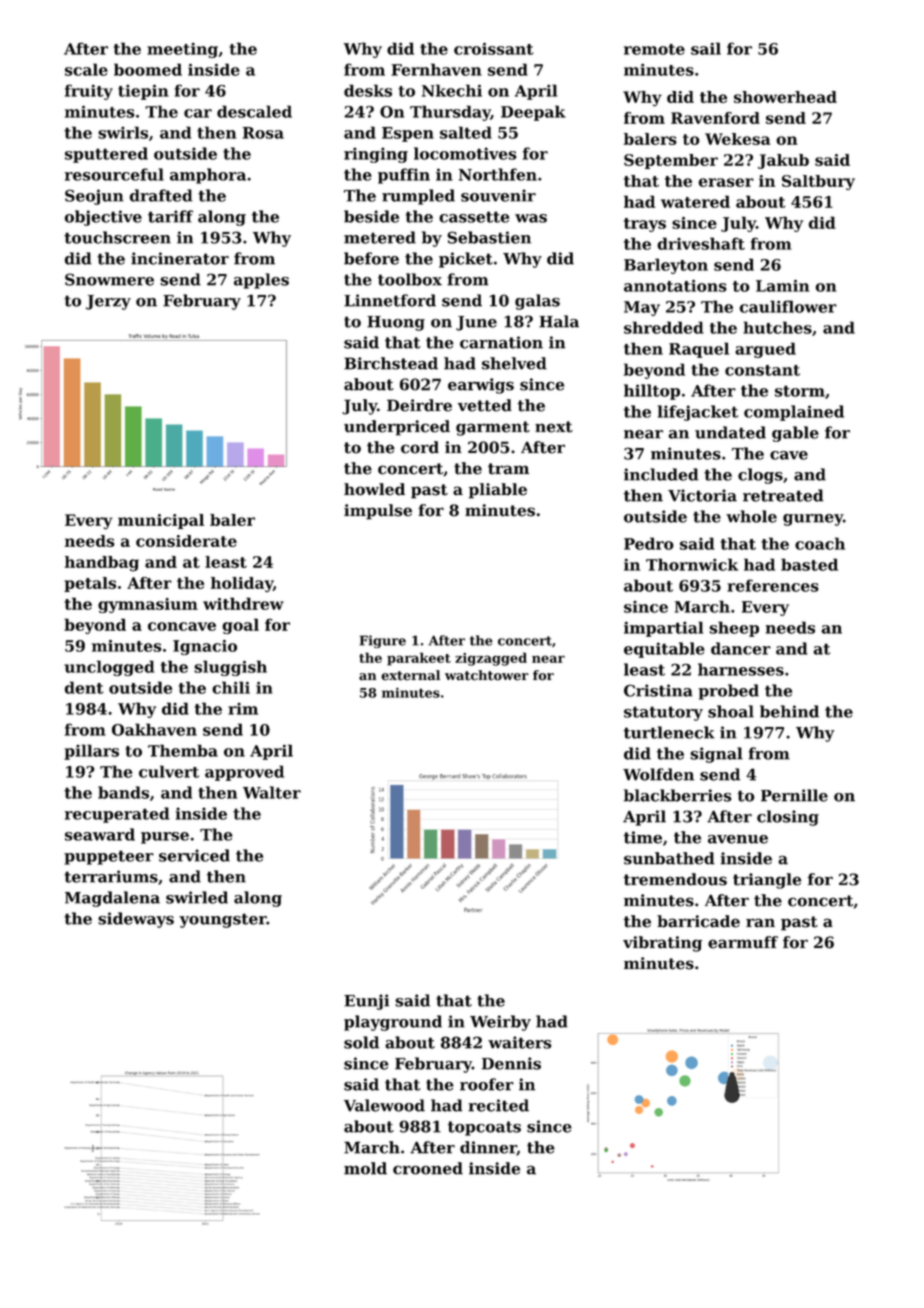 Image resolution: width=924 pixels, height=1308 pixels. Describe the element at coordinates (365, 1168) in the image. I see `mold` at that location.
